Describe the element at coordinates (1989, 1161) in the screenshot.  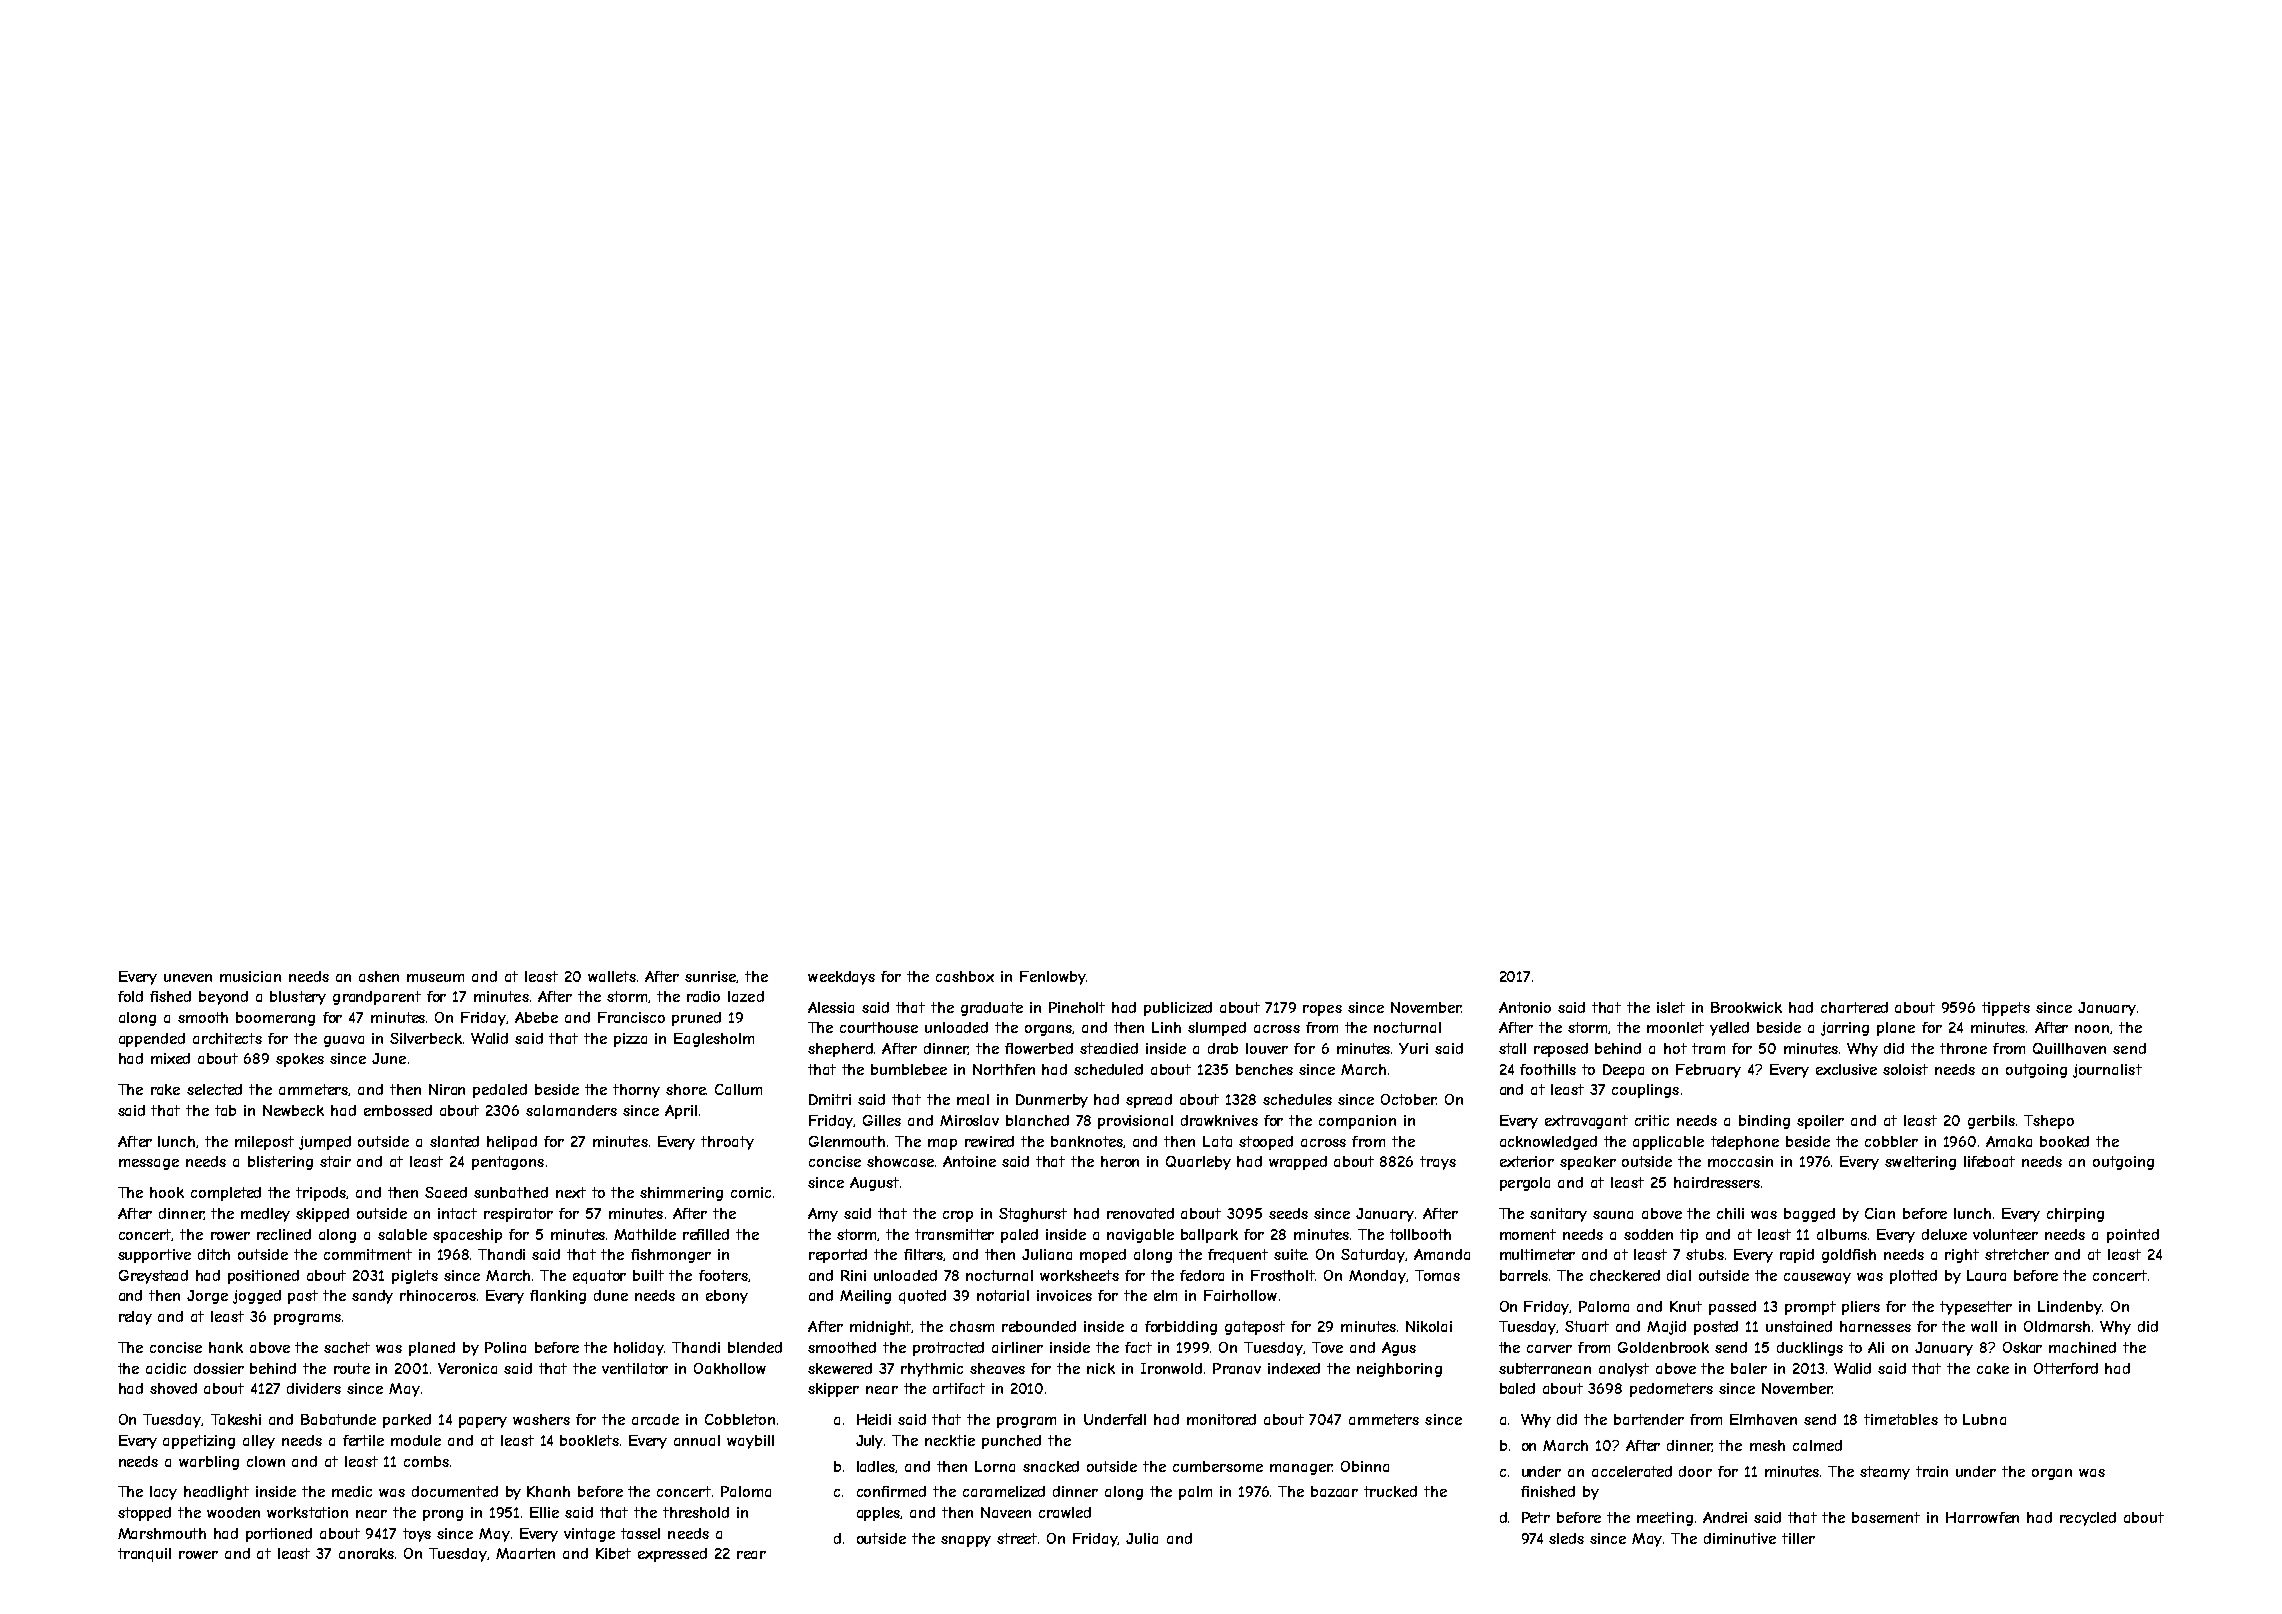
I see `lifeboat` at that location.
